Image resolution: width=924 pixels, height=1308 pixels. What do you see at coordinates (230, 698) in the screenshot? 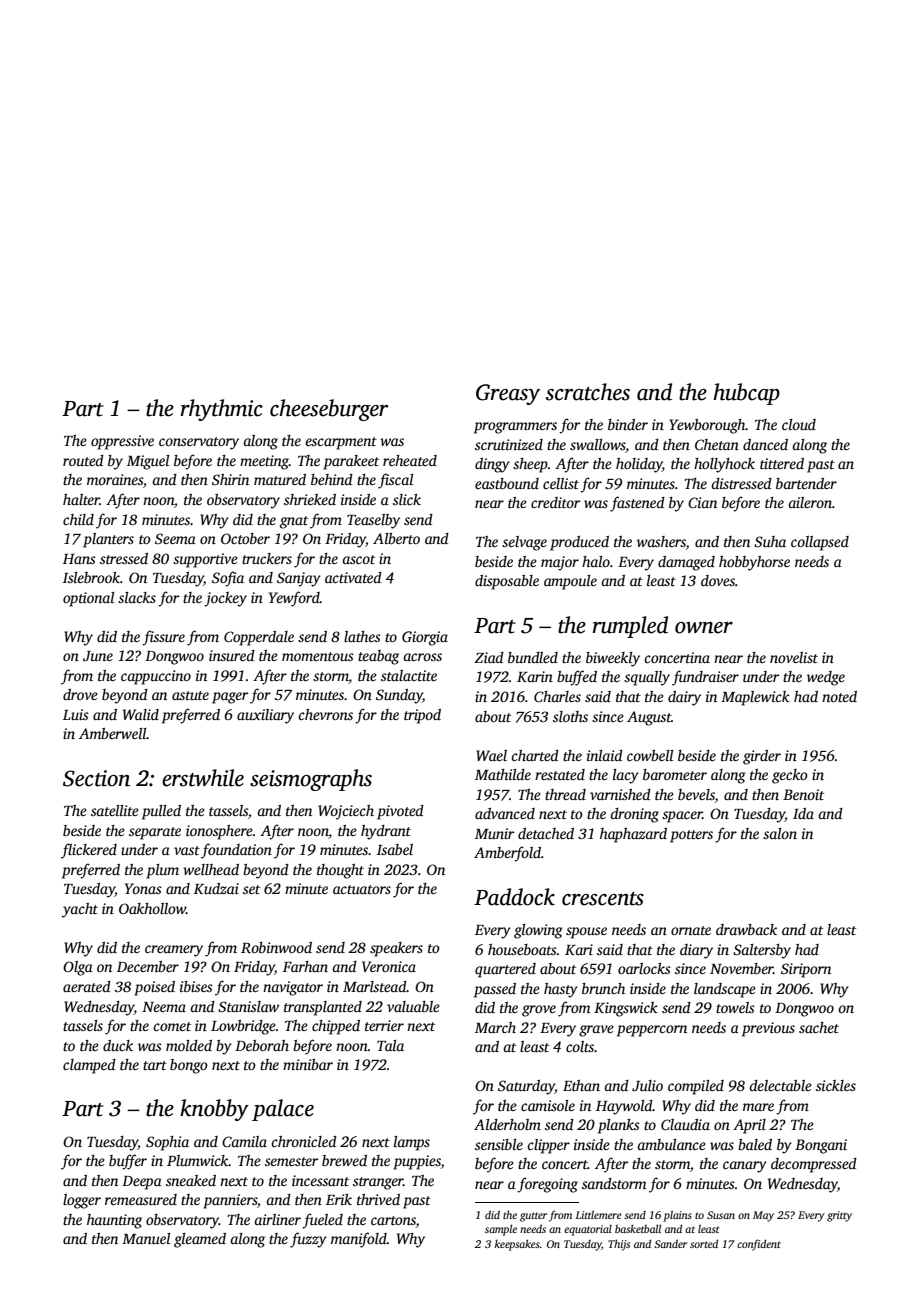
I see `pager` at bounding box center [230, 698].
